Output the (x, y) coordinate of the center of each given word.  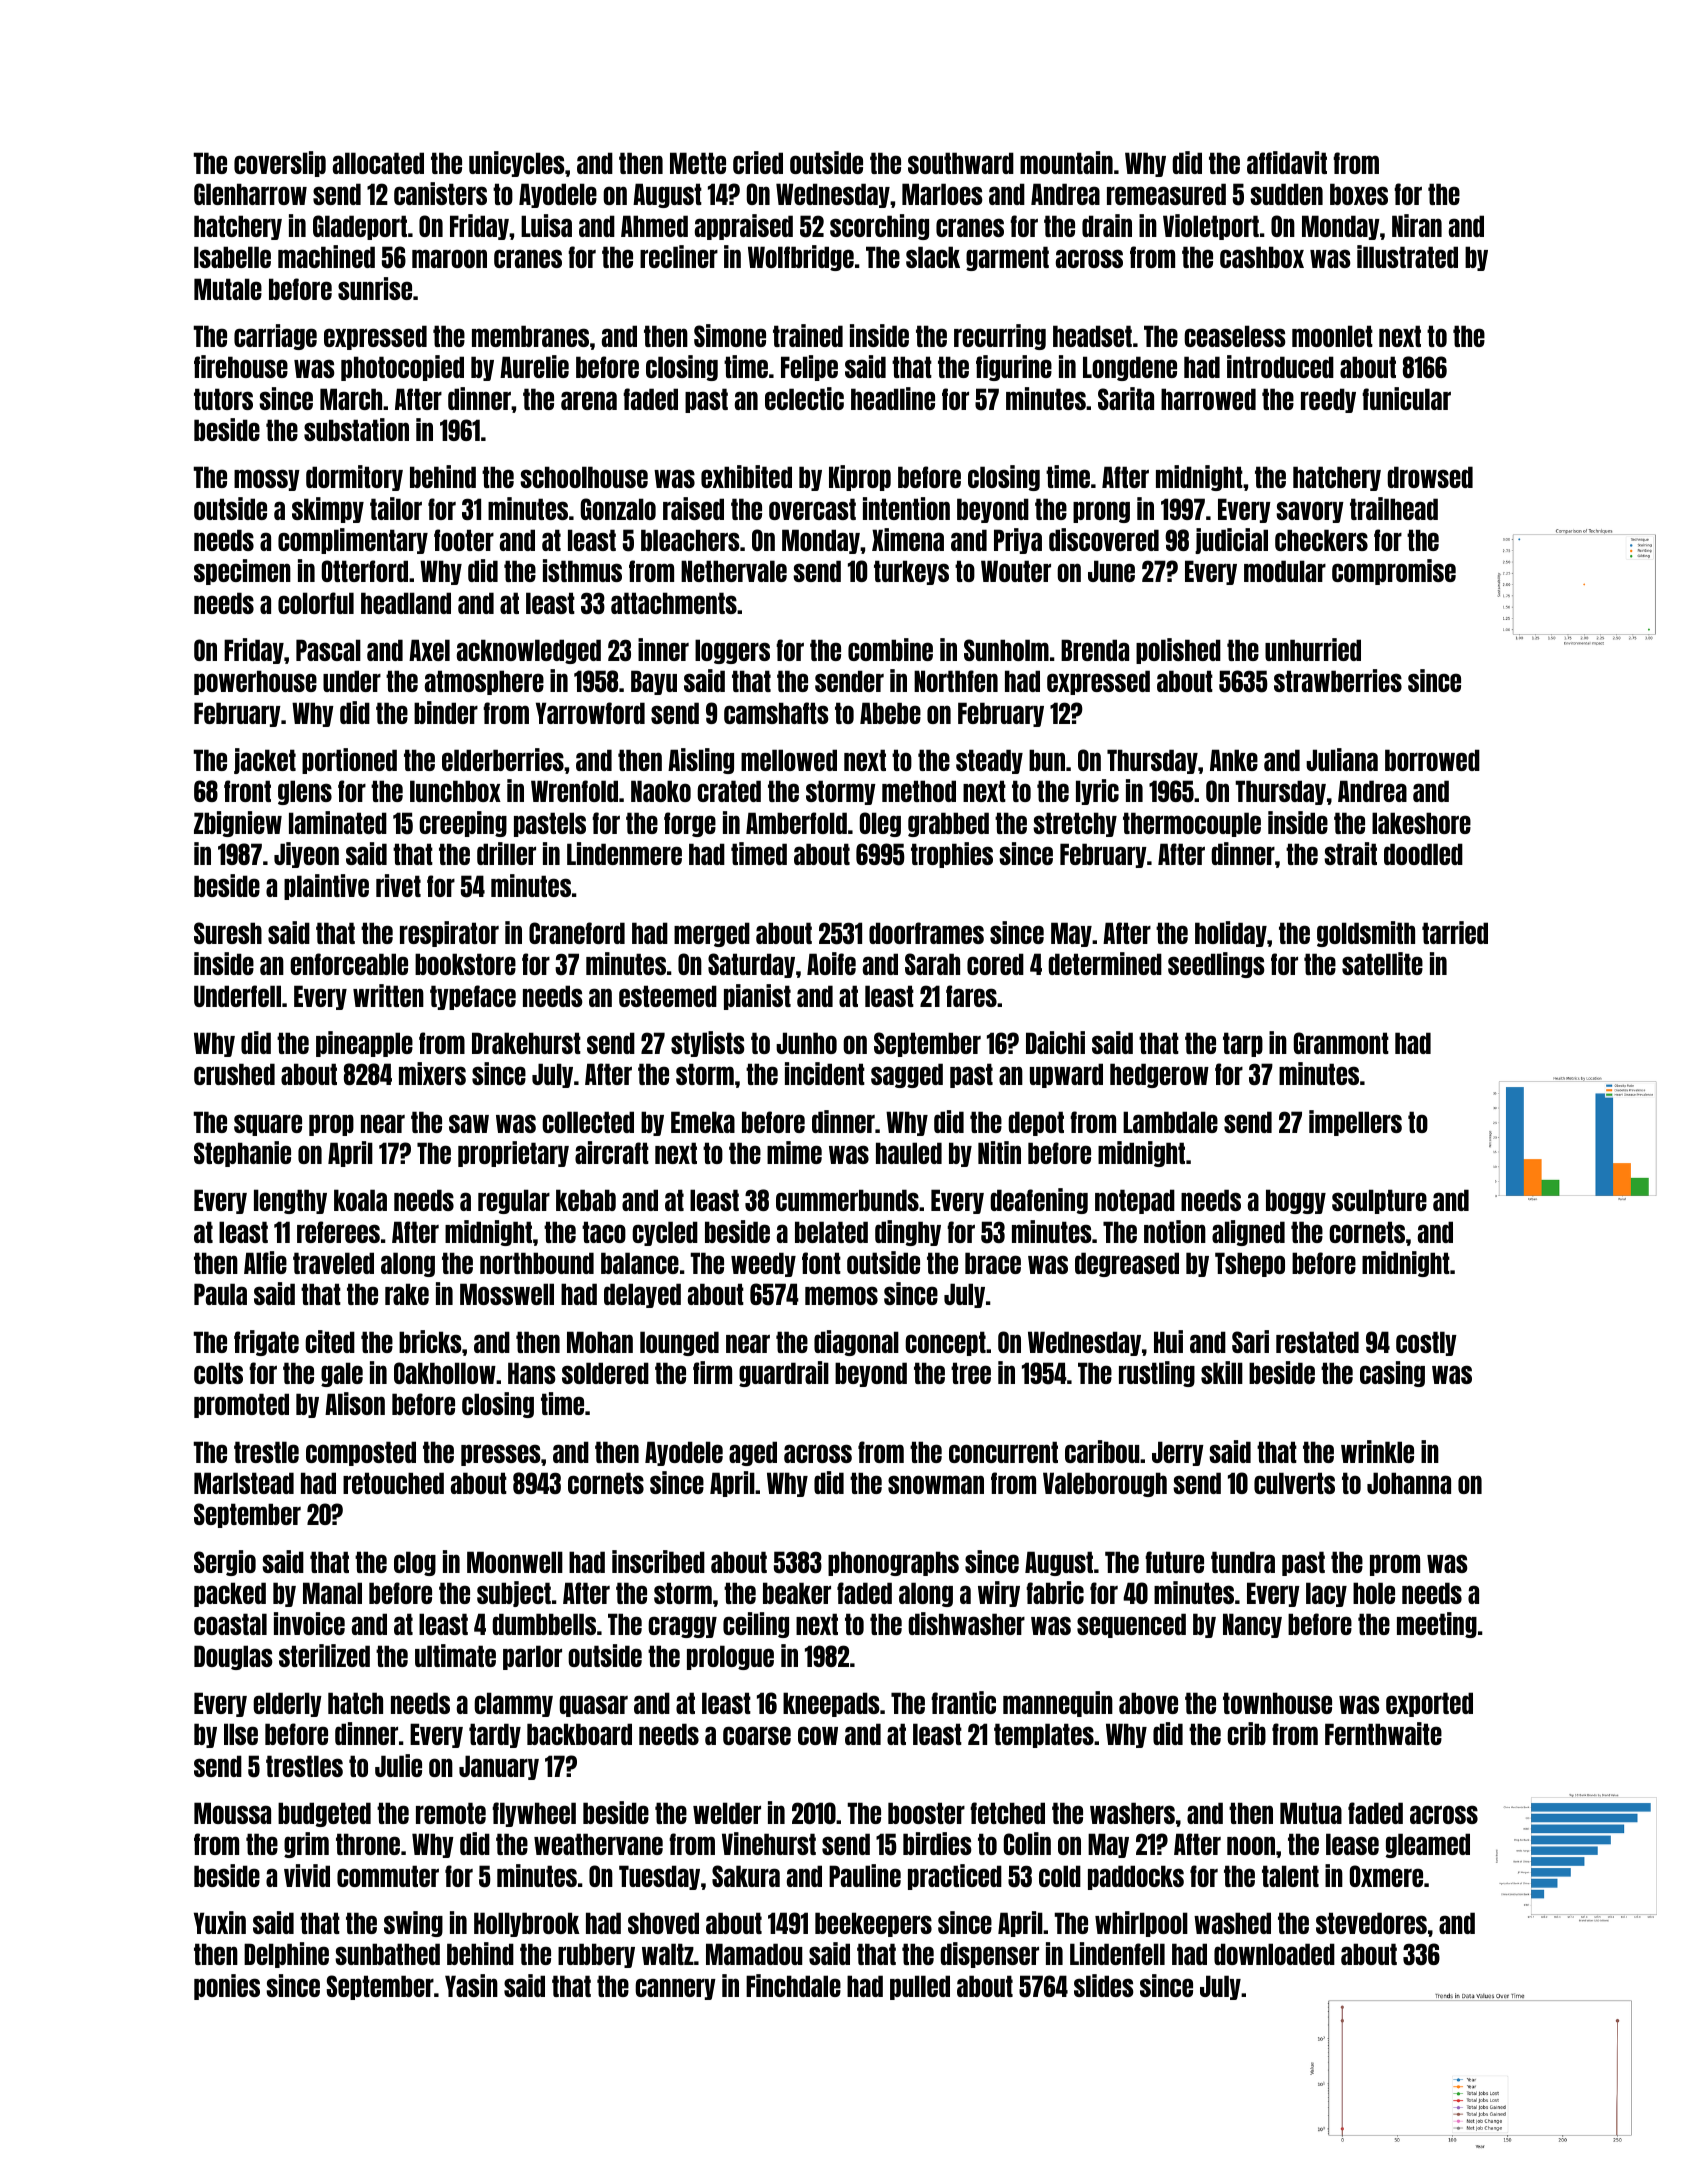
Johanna (1409, 1483)
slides (1104, 1985)
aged (753, 1453)
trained (808, 335)
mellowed (789, 760)
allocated (378, 163)
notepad (1135, 1201)
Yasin (471, 1985)
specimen (242, 572)
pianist (757, 997)
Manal (332, 1593)
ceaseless (1235, 336)
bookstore (465, 964)
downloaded (1274, 1954)
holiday (1231, 934)
